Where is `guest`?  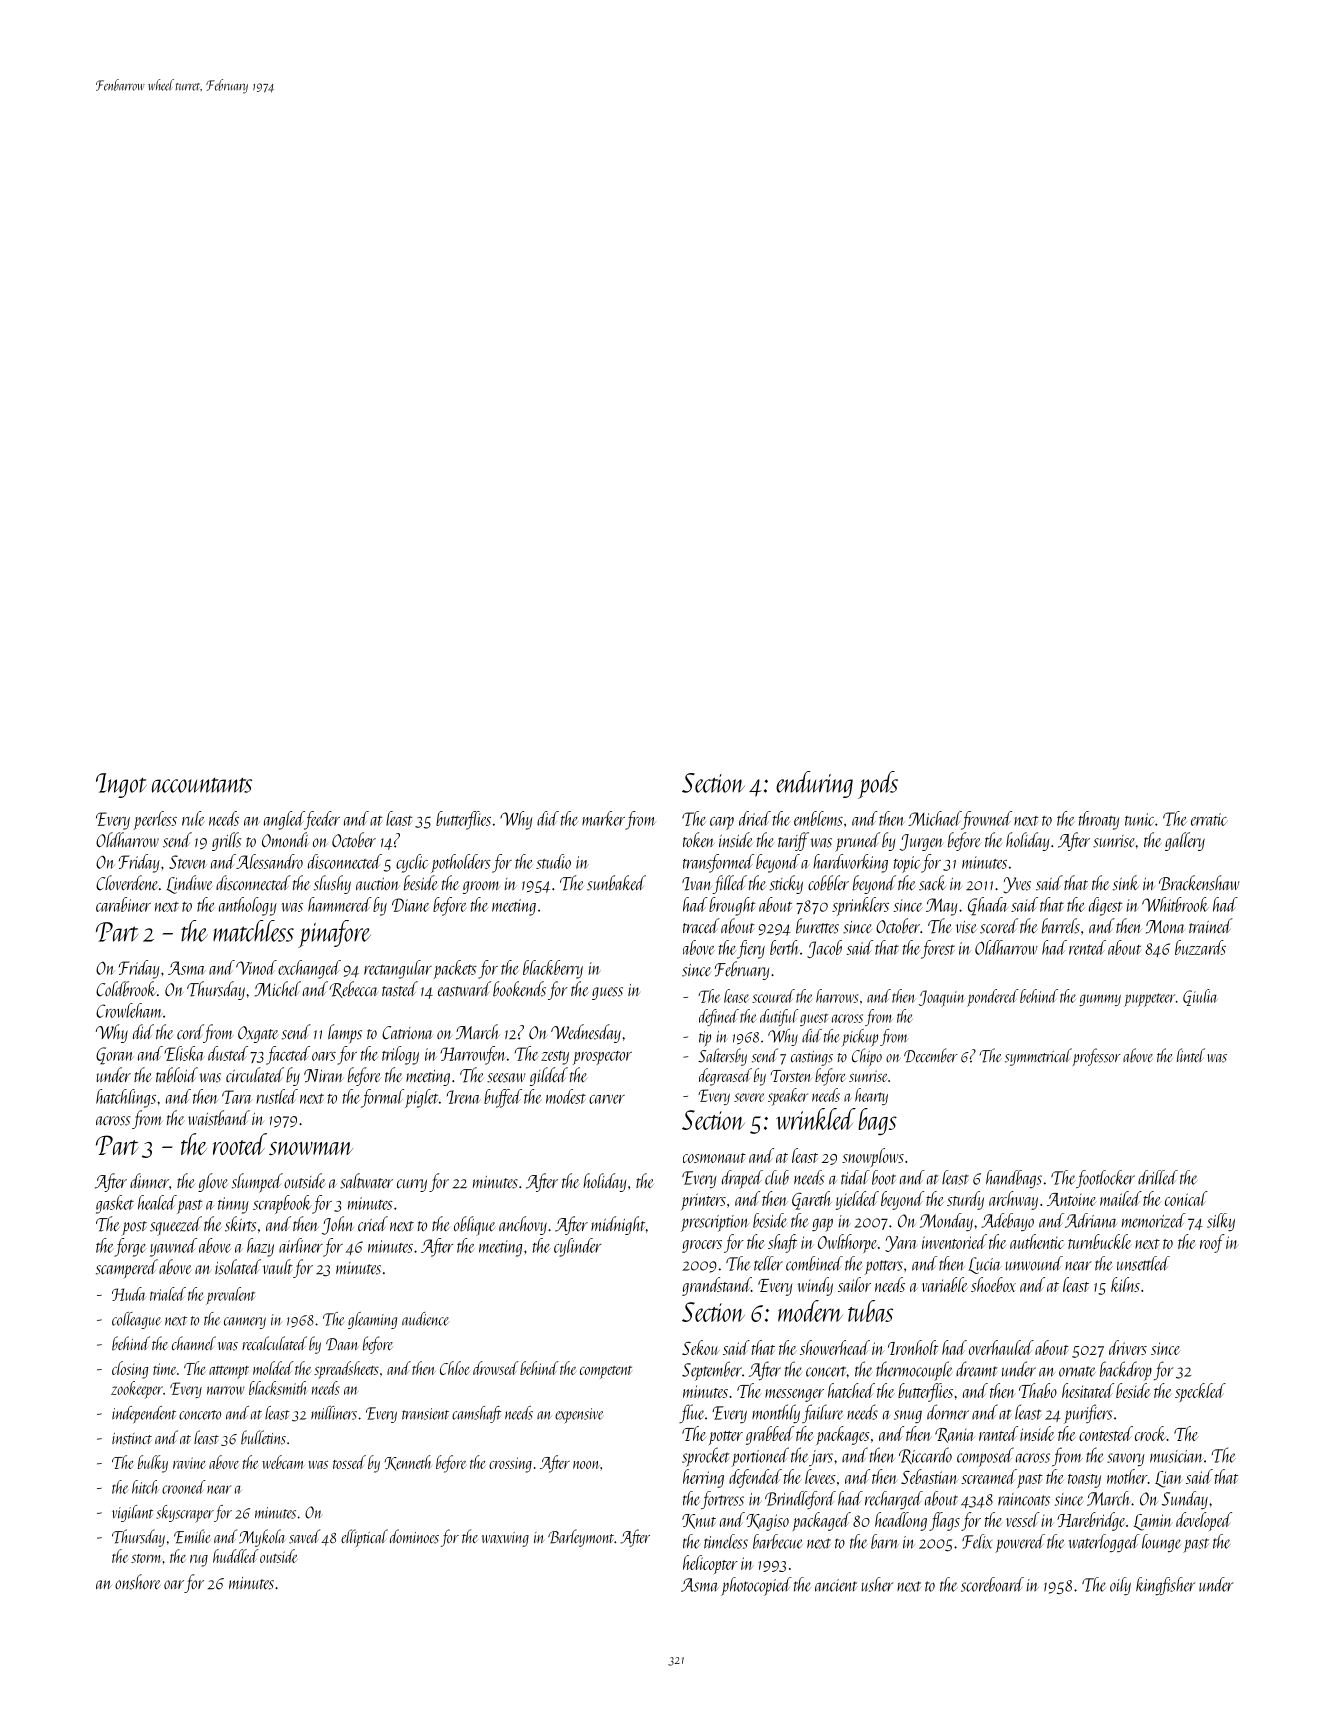 guest is located at coordinates (814, 1019).
